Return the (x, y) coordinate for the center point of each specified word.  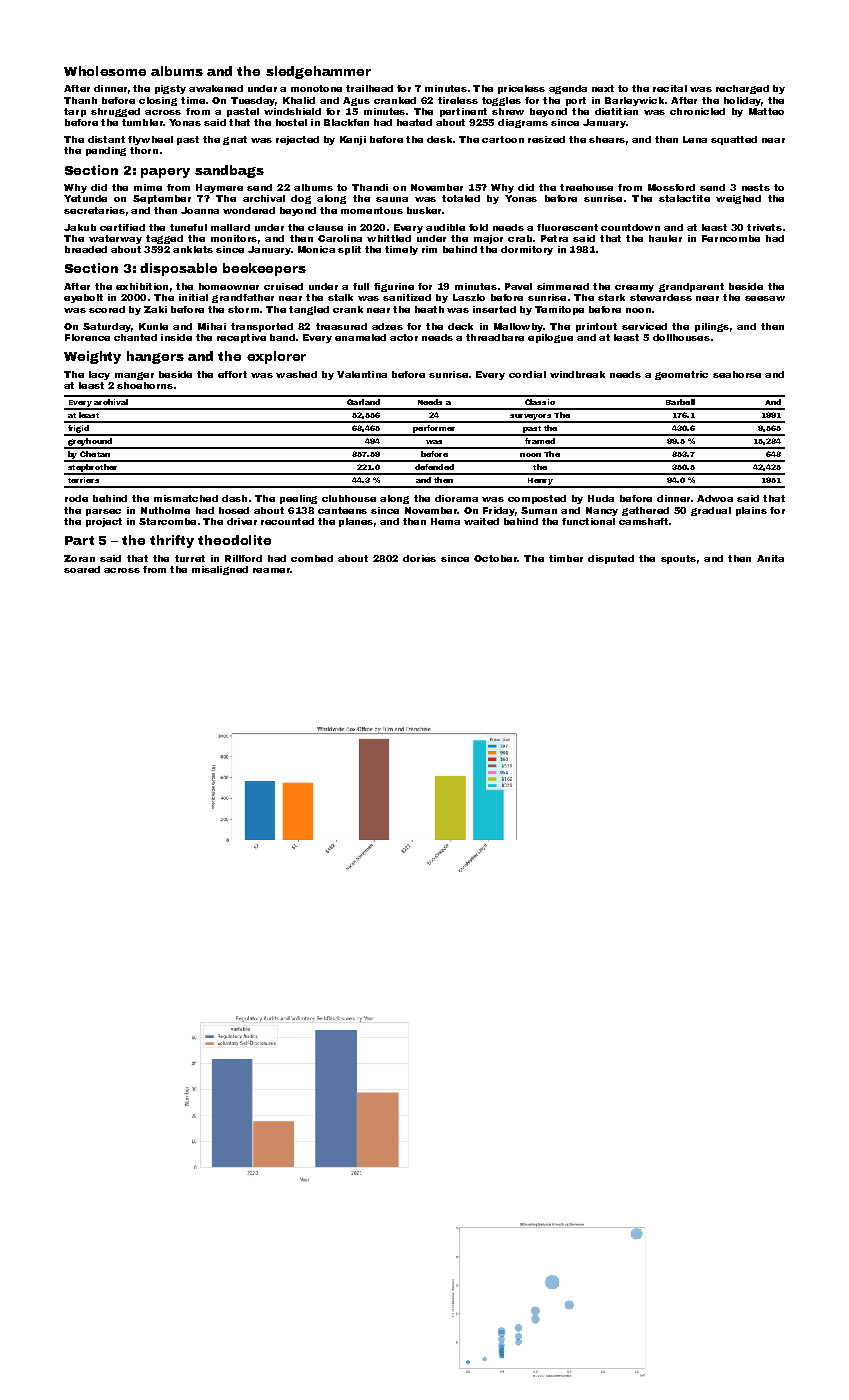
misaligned (220, 570)
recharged (742, 89)
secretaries (94, 210)
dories (419, 558)
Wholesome (105, 71)
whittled (389, 238)
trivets (764, 227)
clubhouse (349, 498)
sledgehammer (318, 72)
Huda (601, 498)
